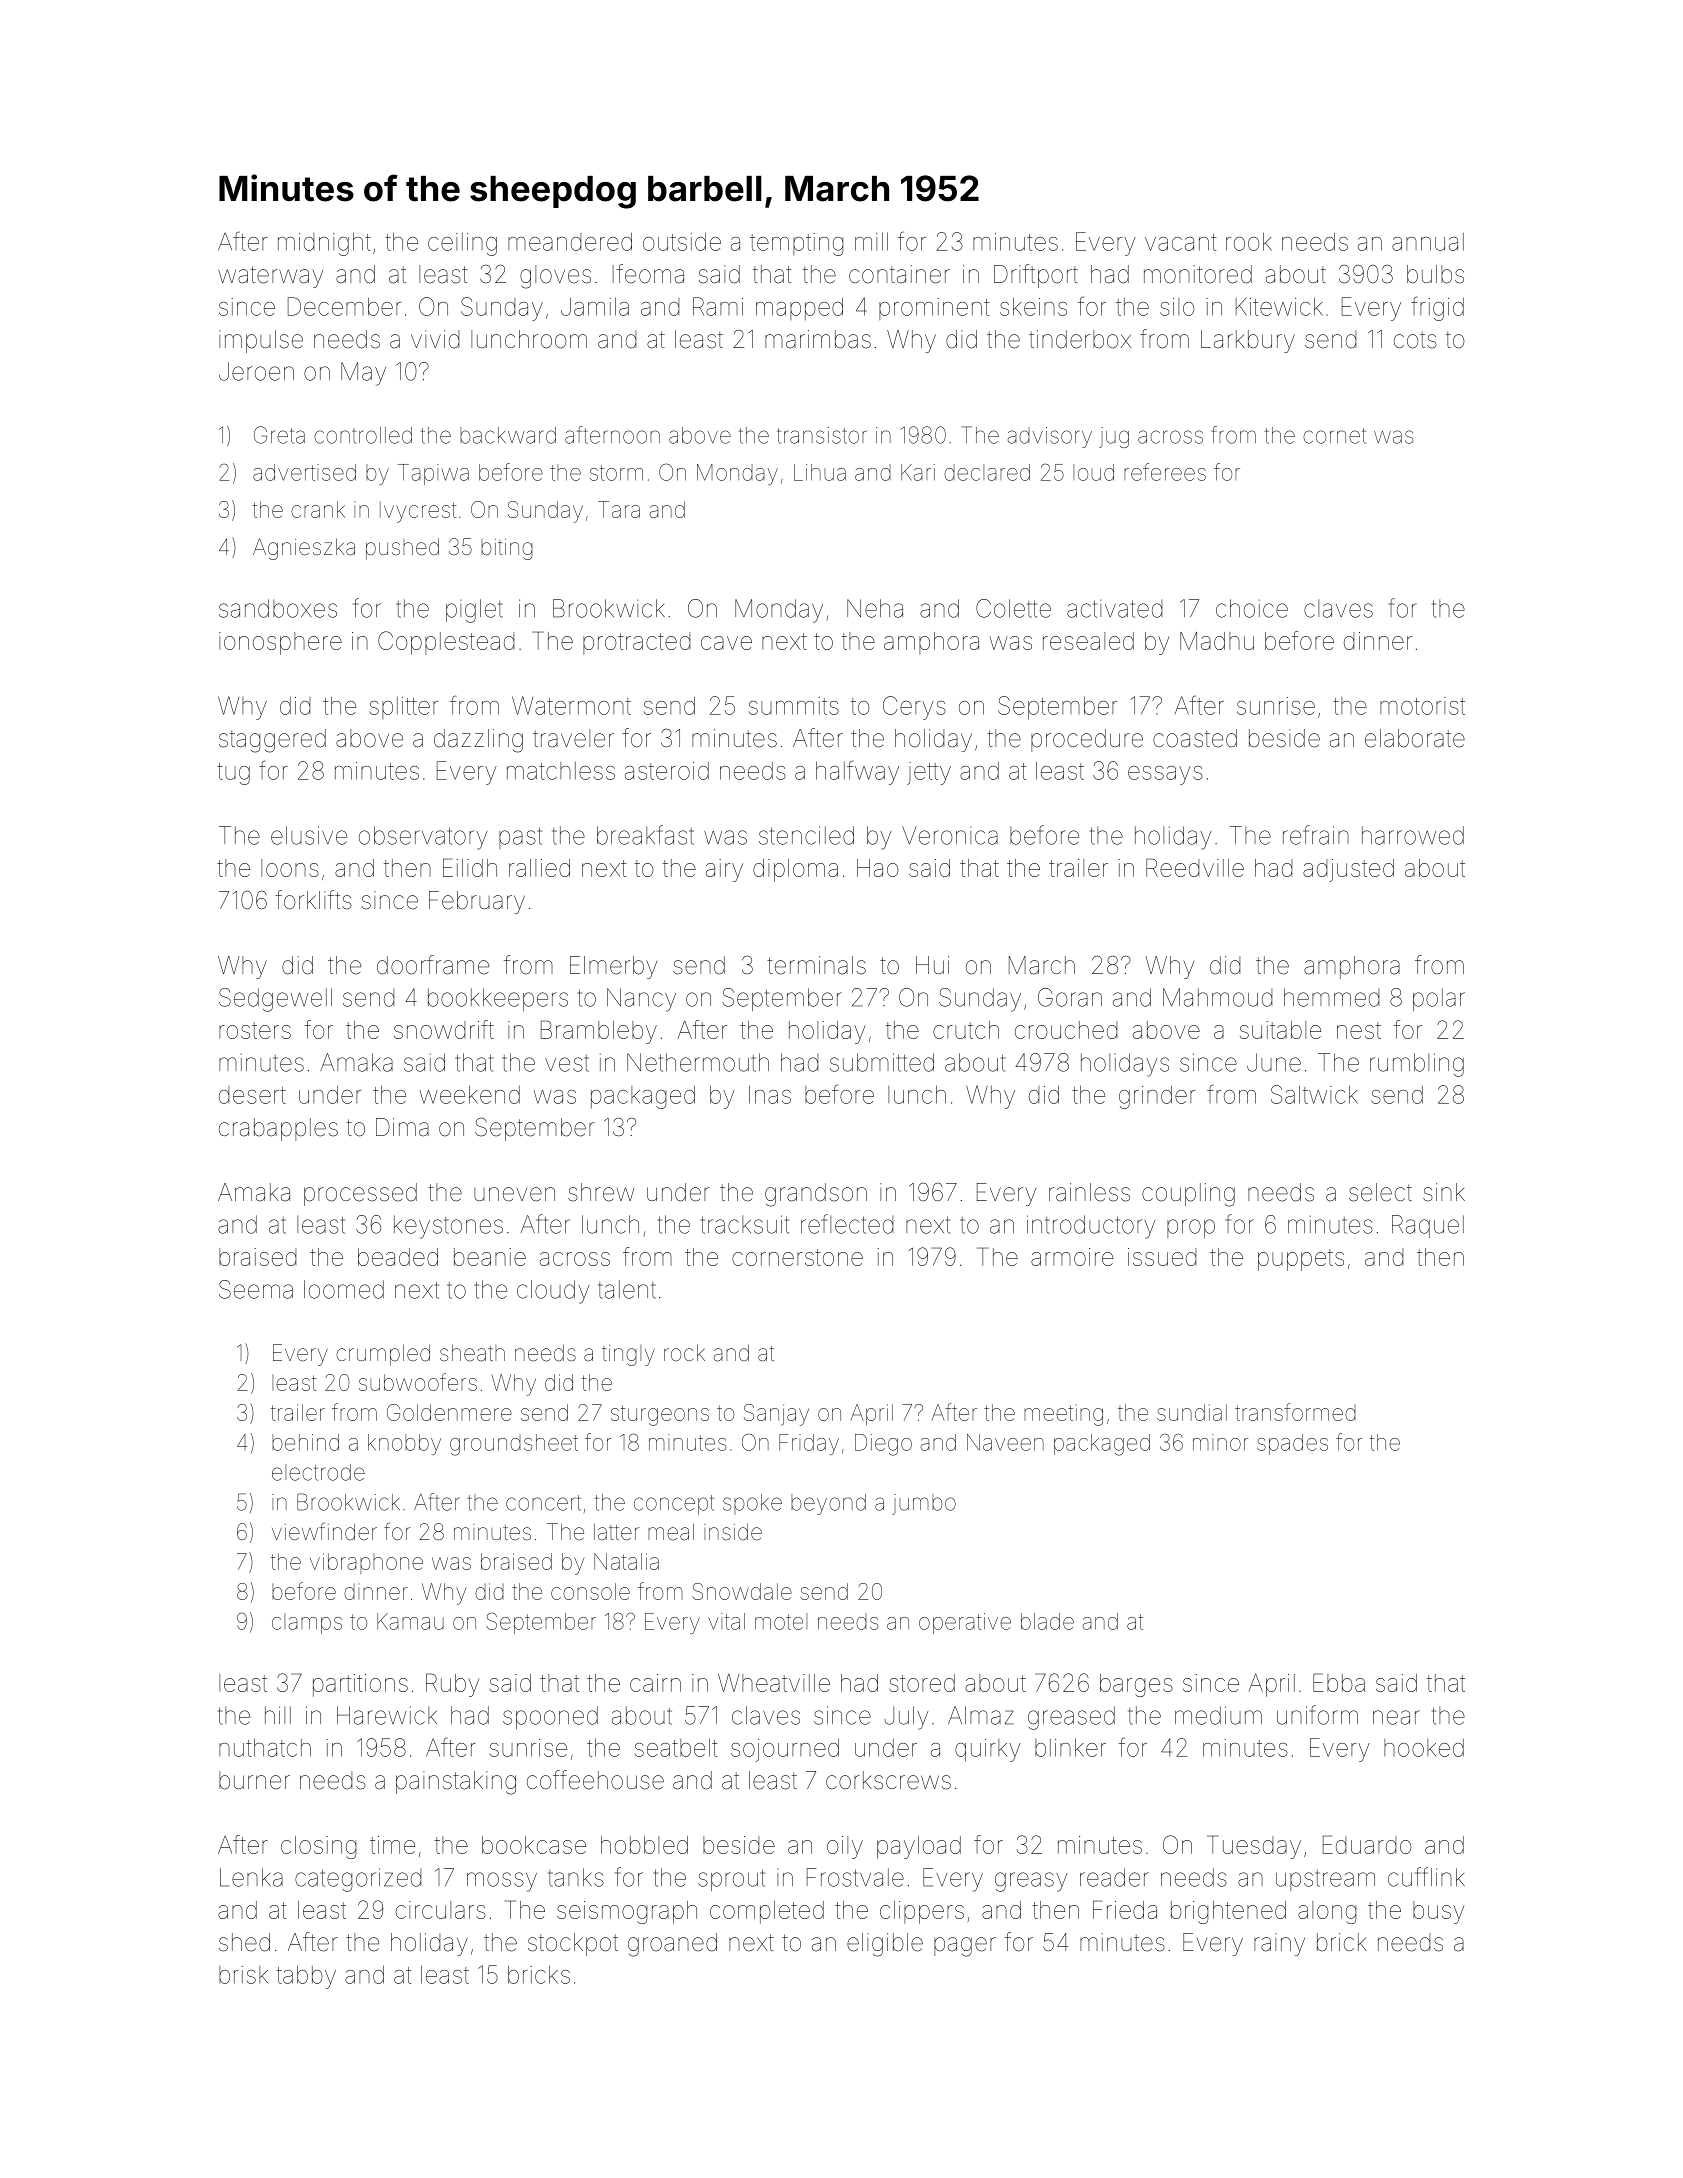 This document has width=1683, height=2178. What do you see at coordinates (1157, 1097) in the document?
I see `grinder` at bounding box center [1157, 1097].
